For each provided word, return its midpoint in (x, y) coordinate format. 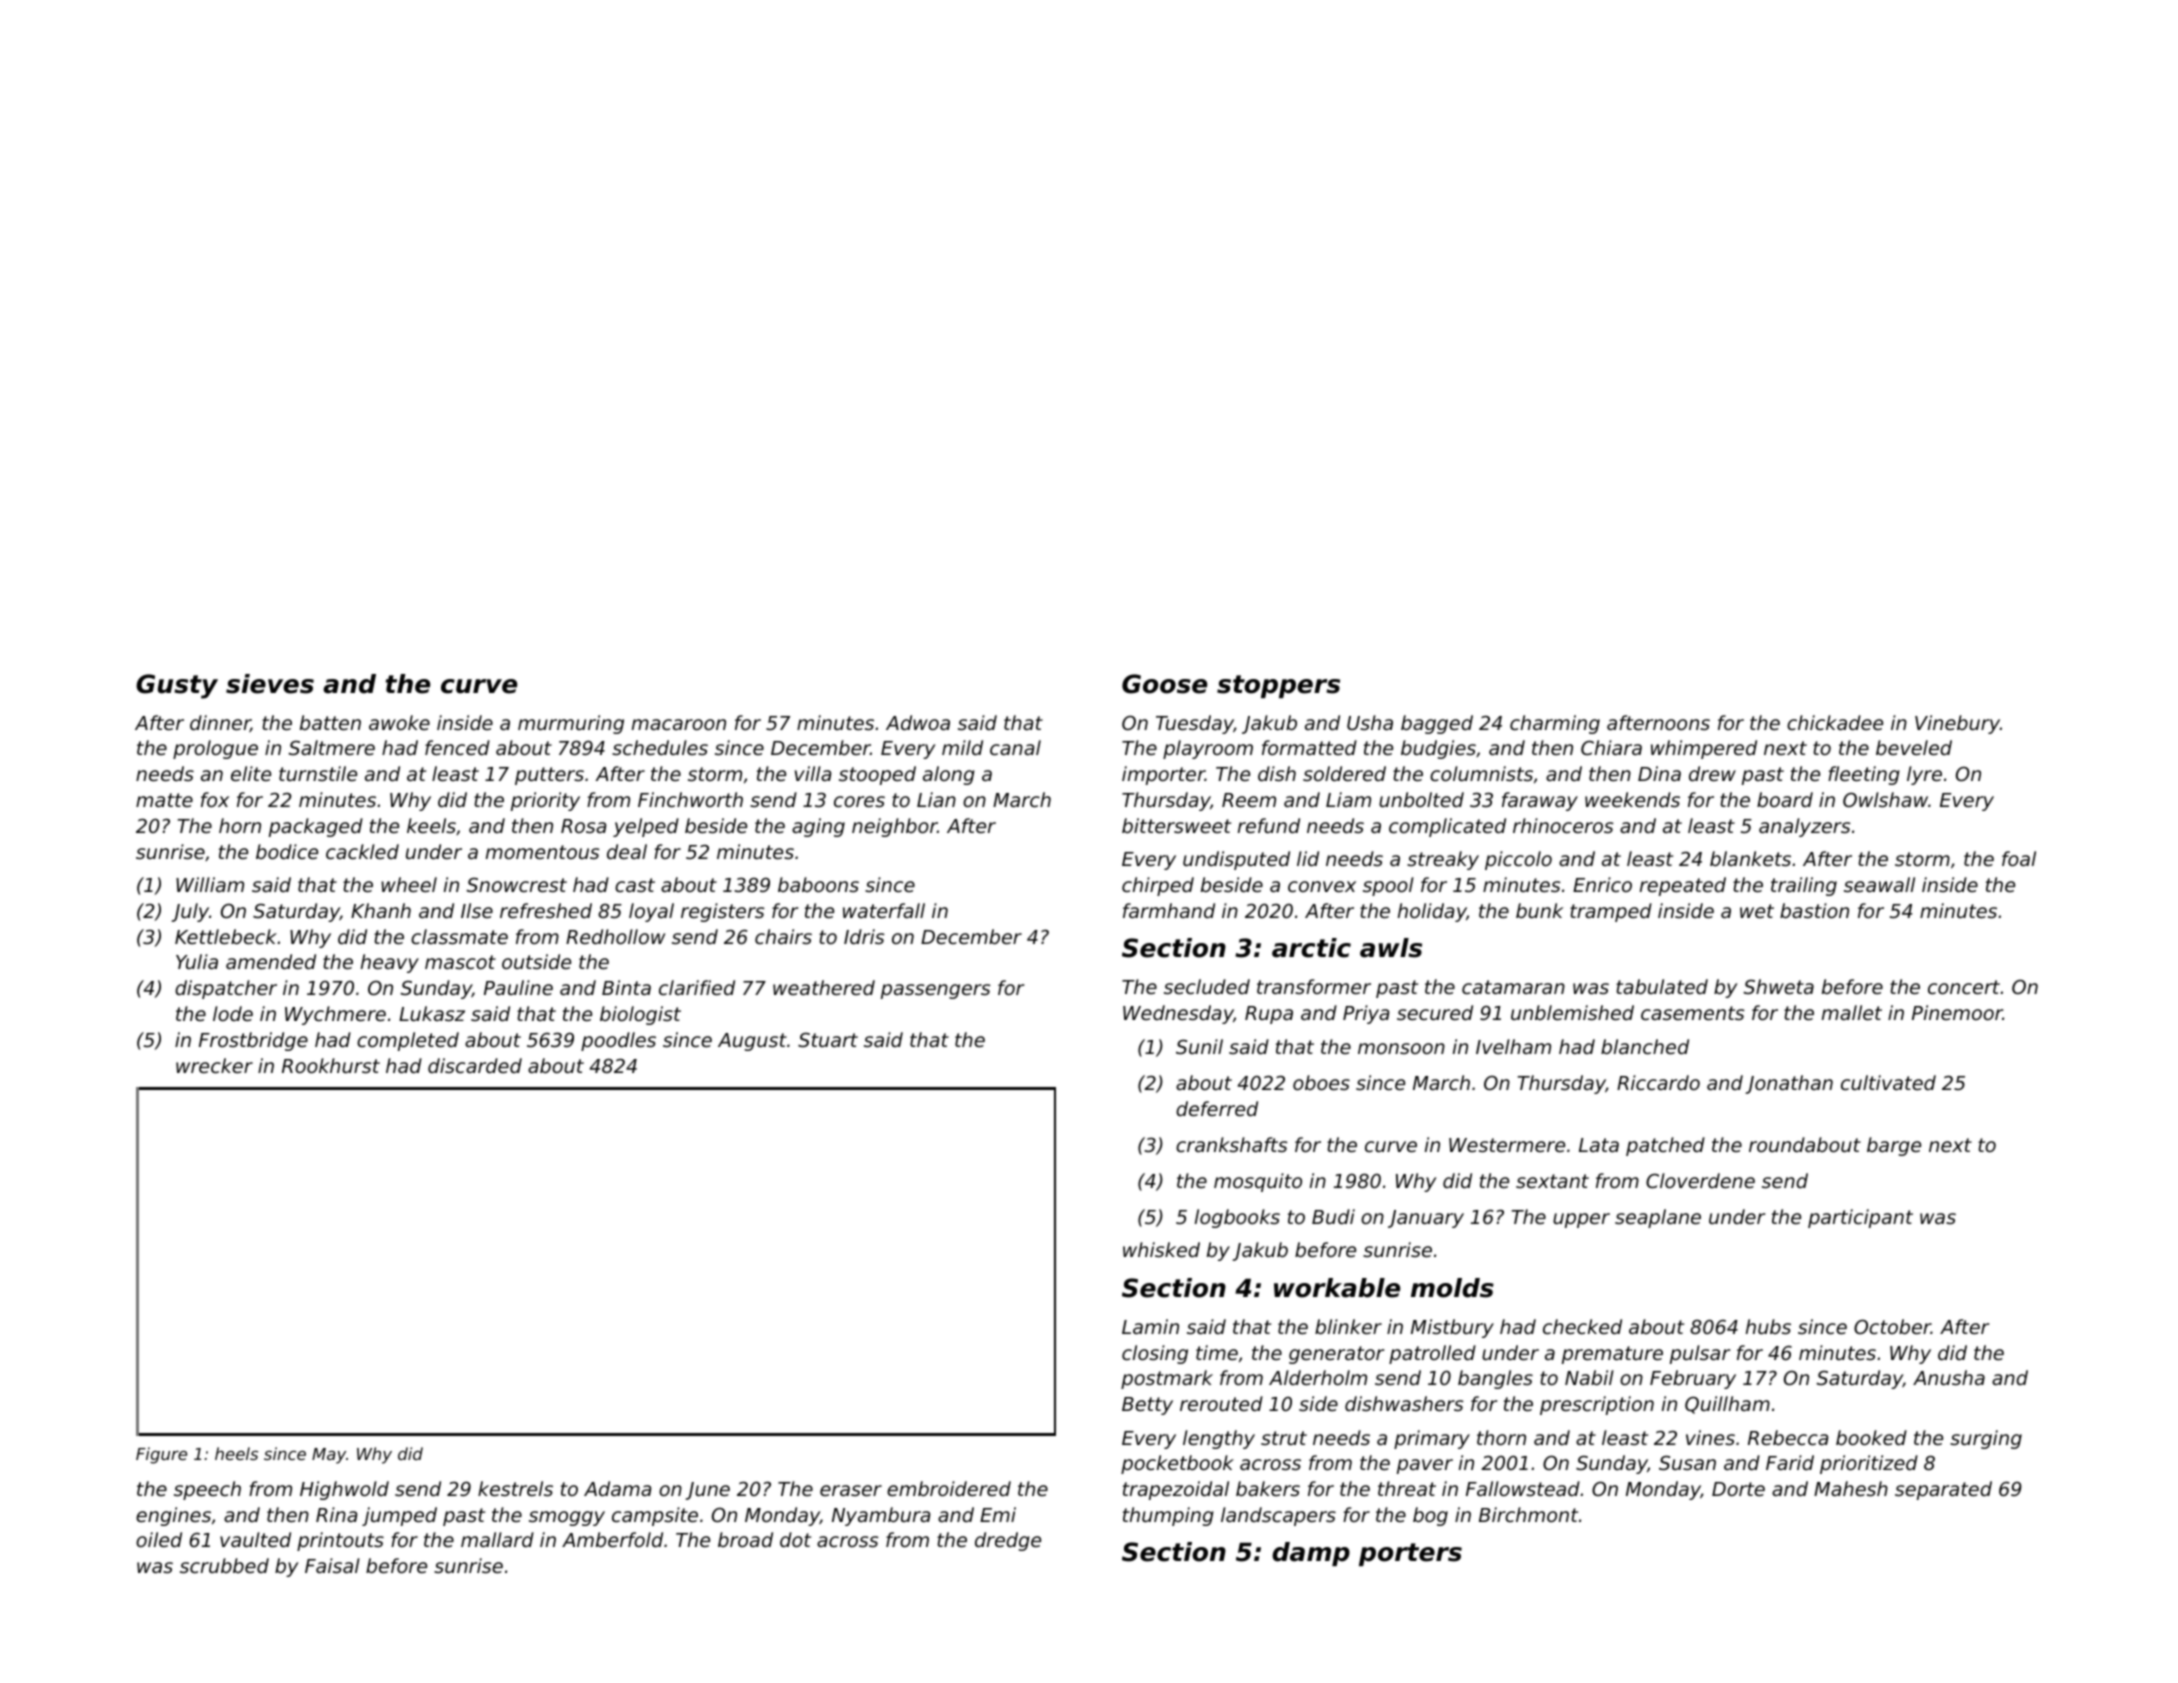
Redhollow (615, 936)
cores (859, 801)
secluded (1207, 986)
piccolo (1518, 860)
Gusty (177, 686)
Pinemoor (1957, 1012)
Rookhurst (331, 1065)
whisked (1161, 1249)
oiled (159, 1539)
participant (1860, 1218)
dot (795, 1539)
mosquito (1258, 1182)
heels (236, 1453)
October (1892, 1326)
